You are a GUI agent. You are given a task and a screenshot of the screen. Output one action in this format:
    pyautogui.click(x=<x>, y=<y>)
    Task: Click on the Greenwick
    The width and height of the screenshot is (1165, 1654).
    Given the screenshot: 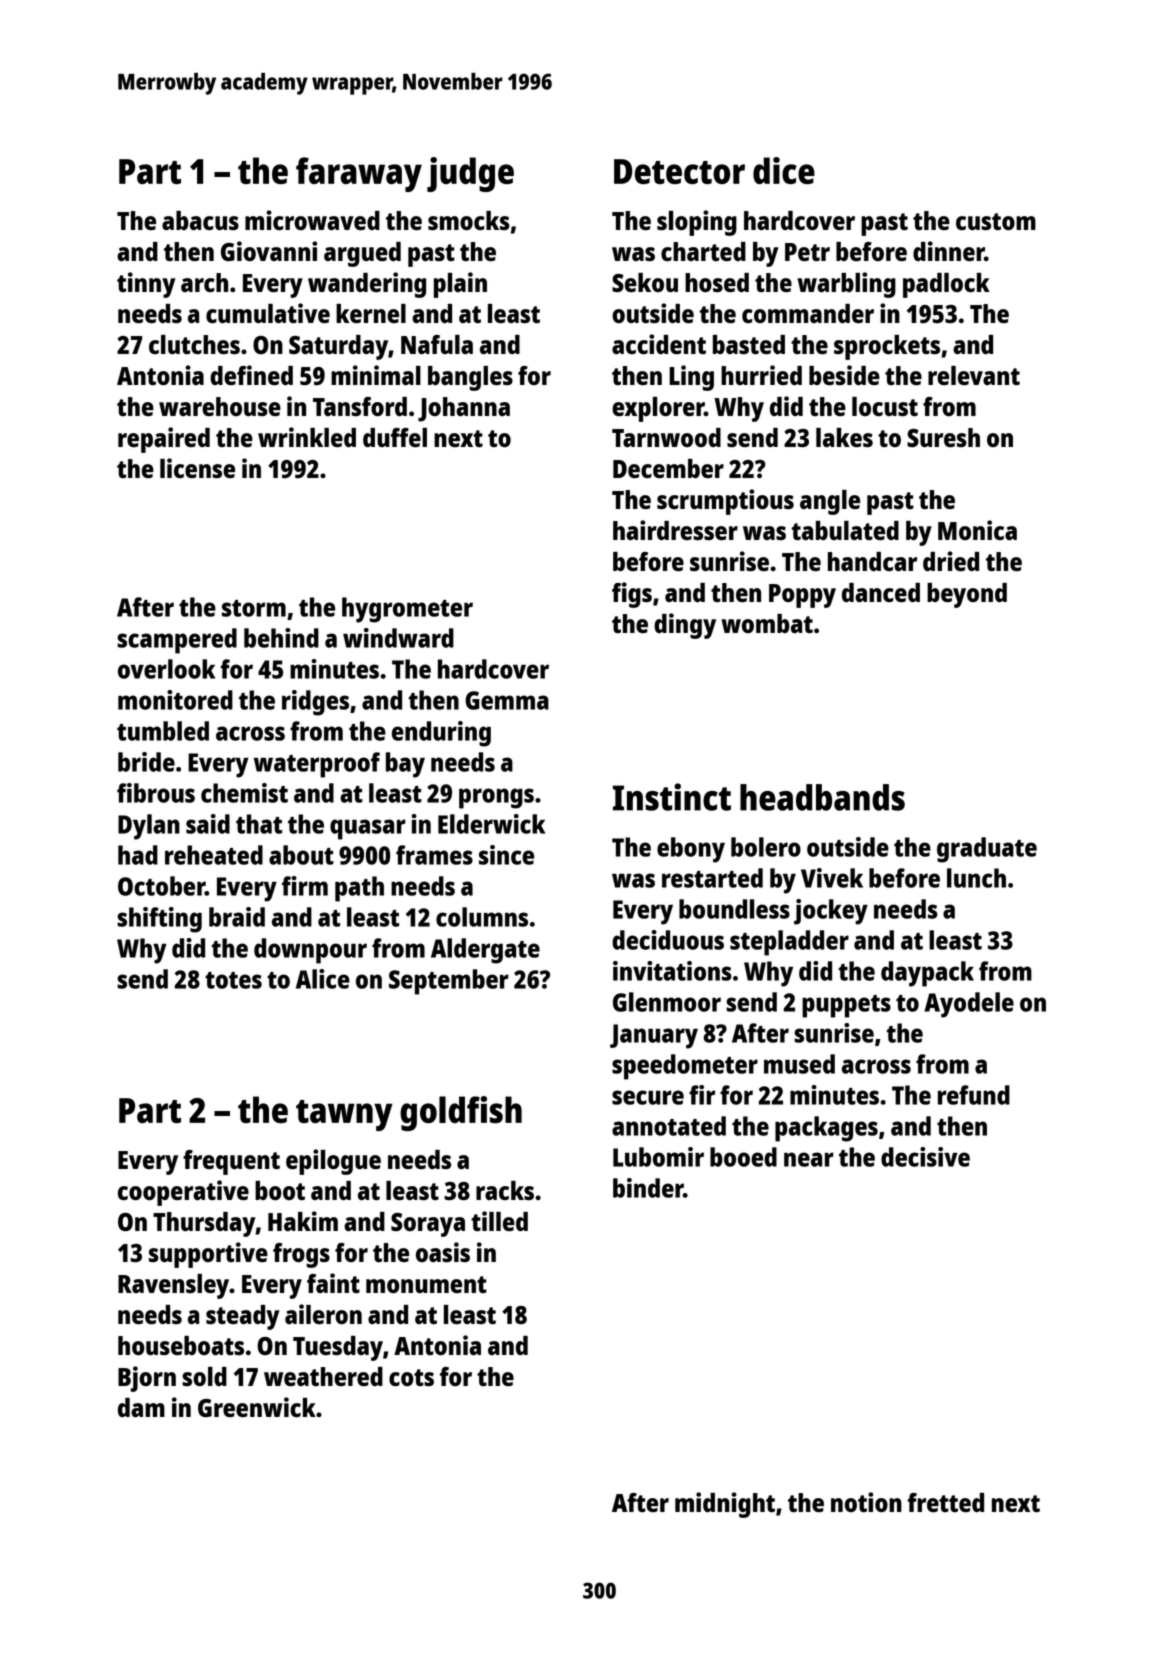 What is the action you would take?
    pyautogui.click(x=257, y=1407)
